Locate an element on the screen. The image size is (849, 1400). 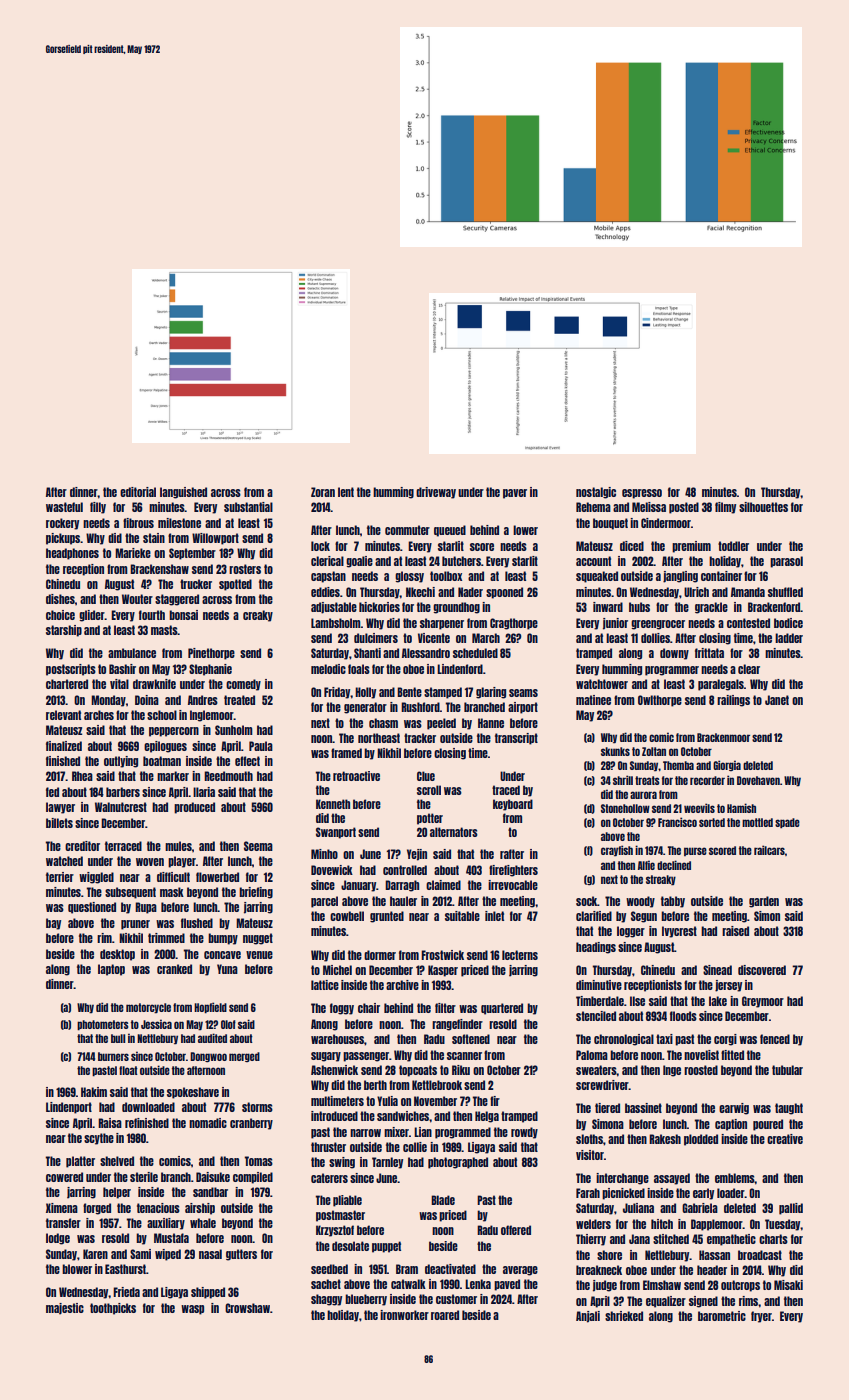
squeaked is located at coordinates (597, 577).
